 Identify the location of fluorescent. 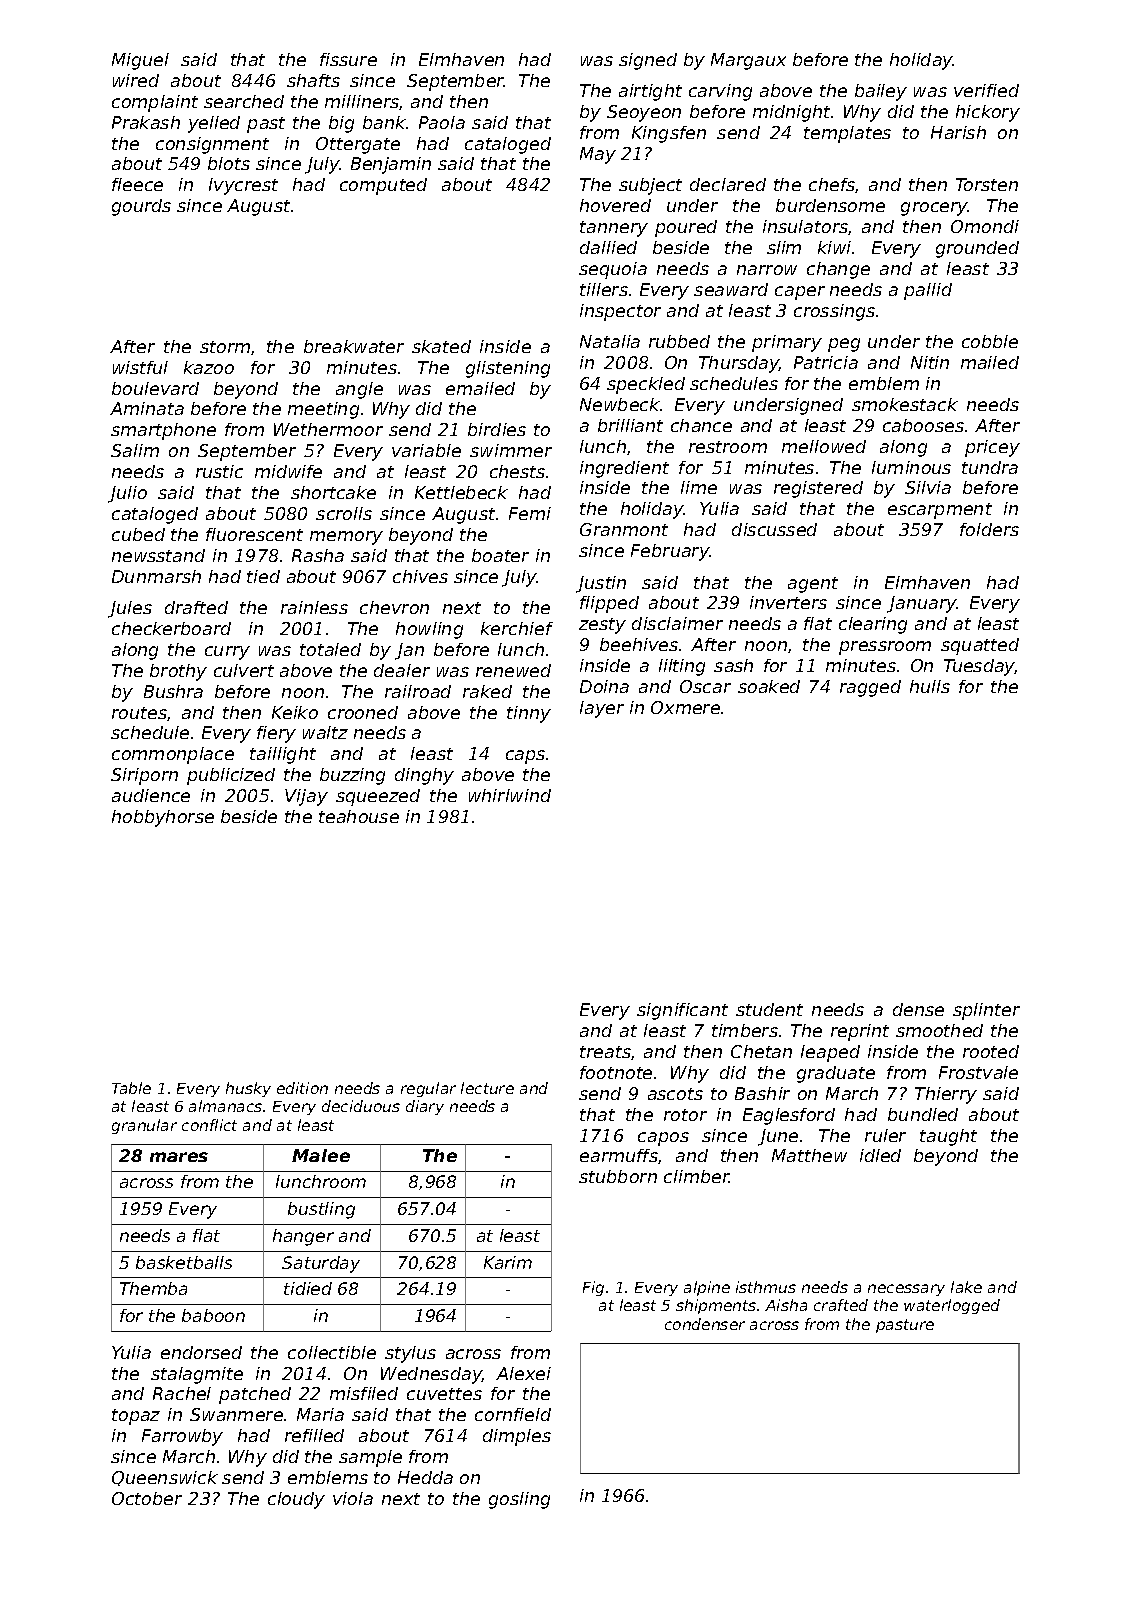
(254, 534).
